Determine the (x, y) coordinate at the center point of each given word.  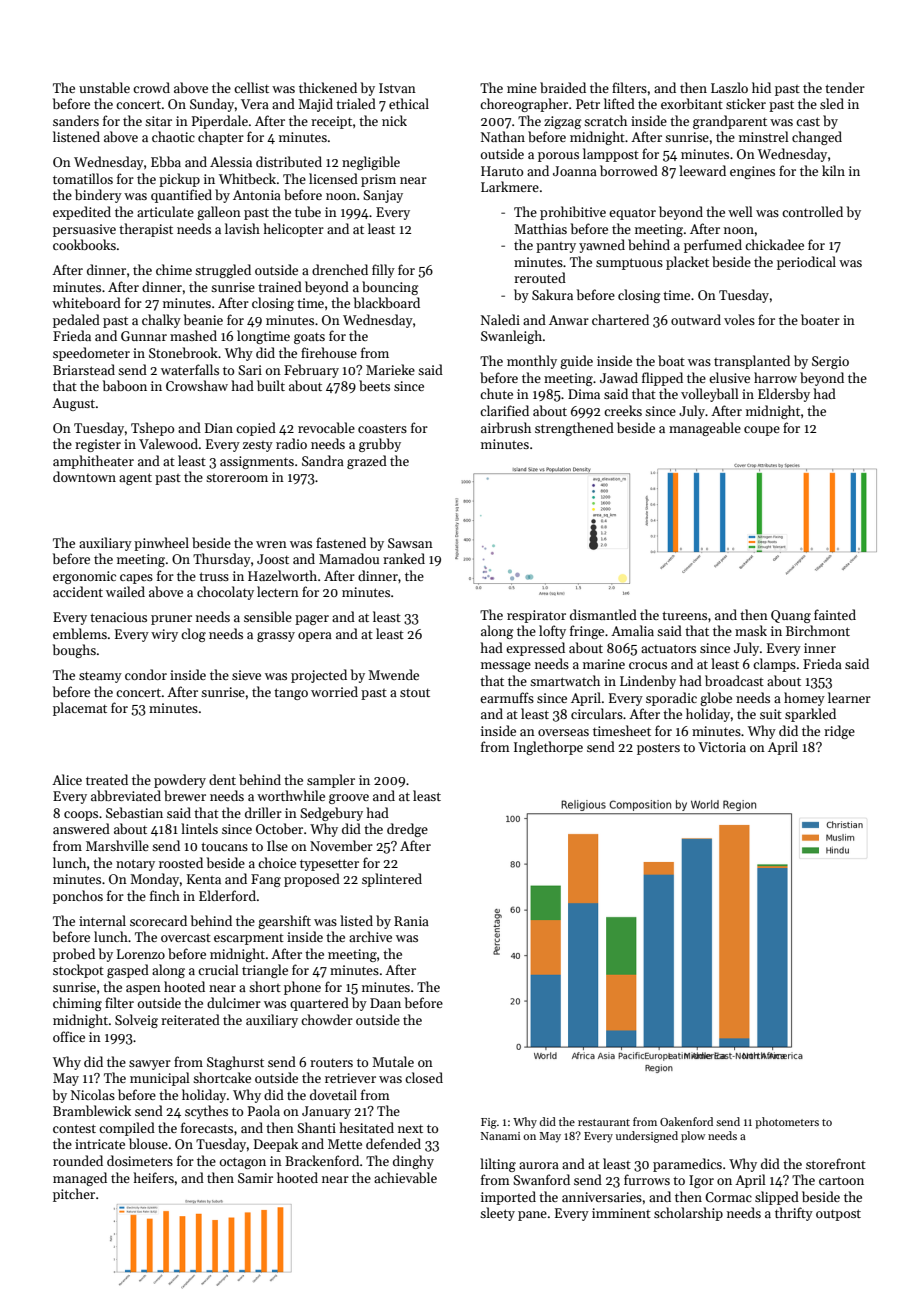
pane (532, 1216)
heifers (154, 1177)
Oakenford (686, 1121)
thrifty (794, 1214)
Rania (411, 921)
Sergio (830, 362)
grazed (367, 462)
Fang (266, 880)
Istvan (397, 88)
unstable (104, 87)
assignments (257, 462)
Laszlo (729, 87)
